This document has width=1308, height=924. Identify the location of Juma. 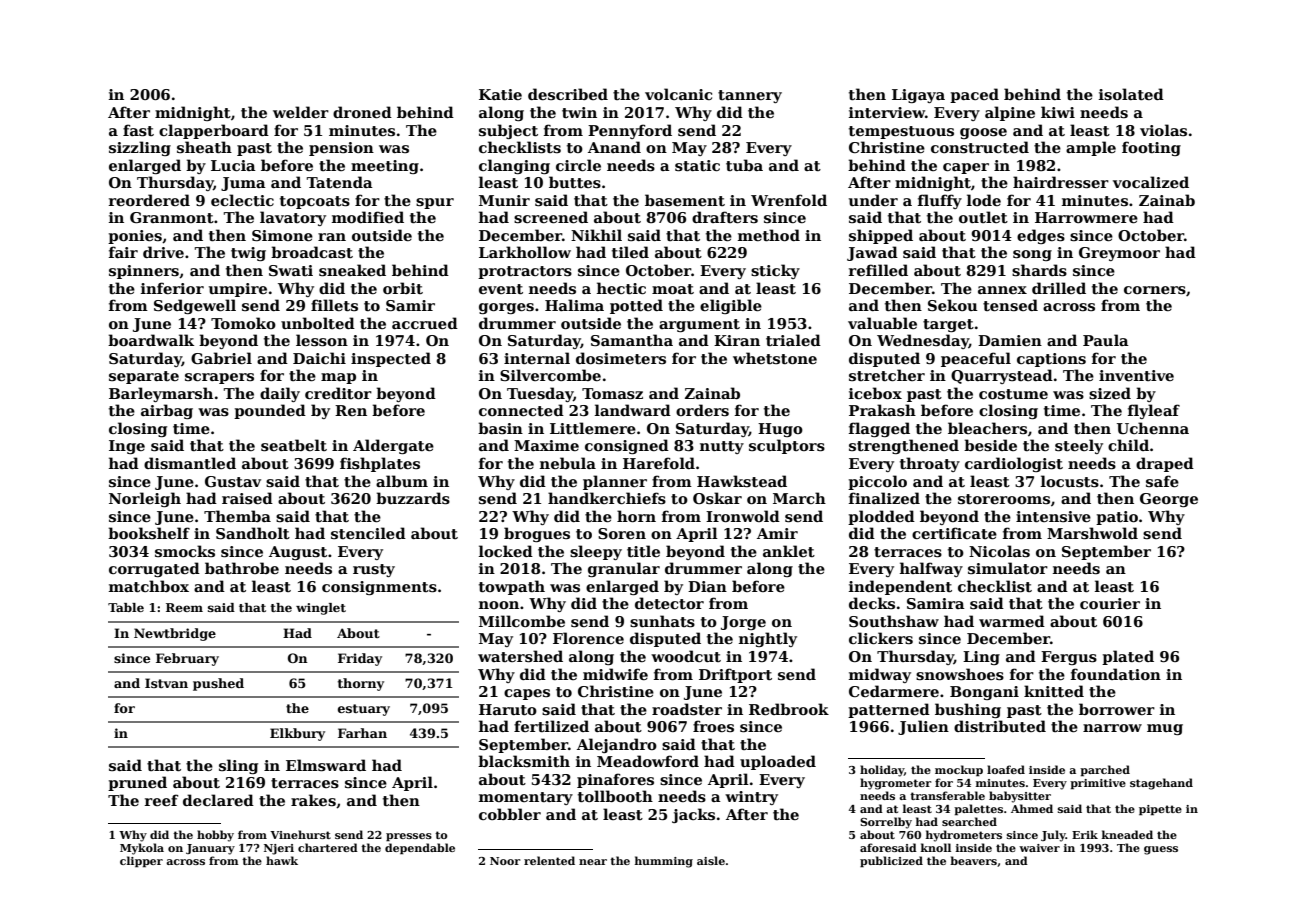
(243, 184).
